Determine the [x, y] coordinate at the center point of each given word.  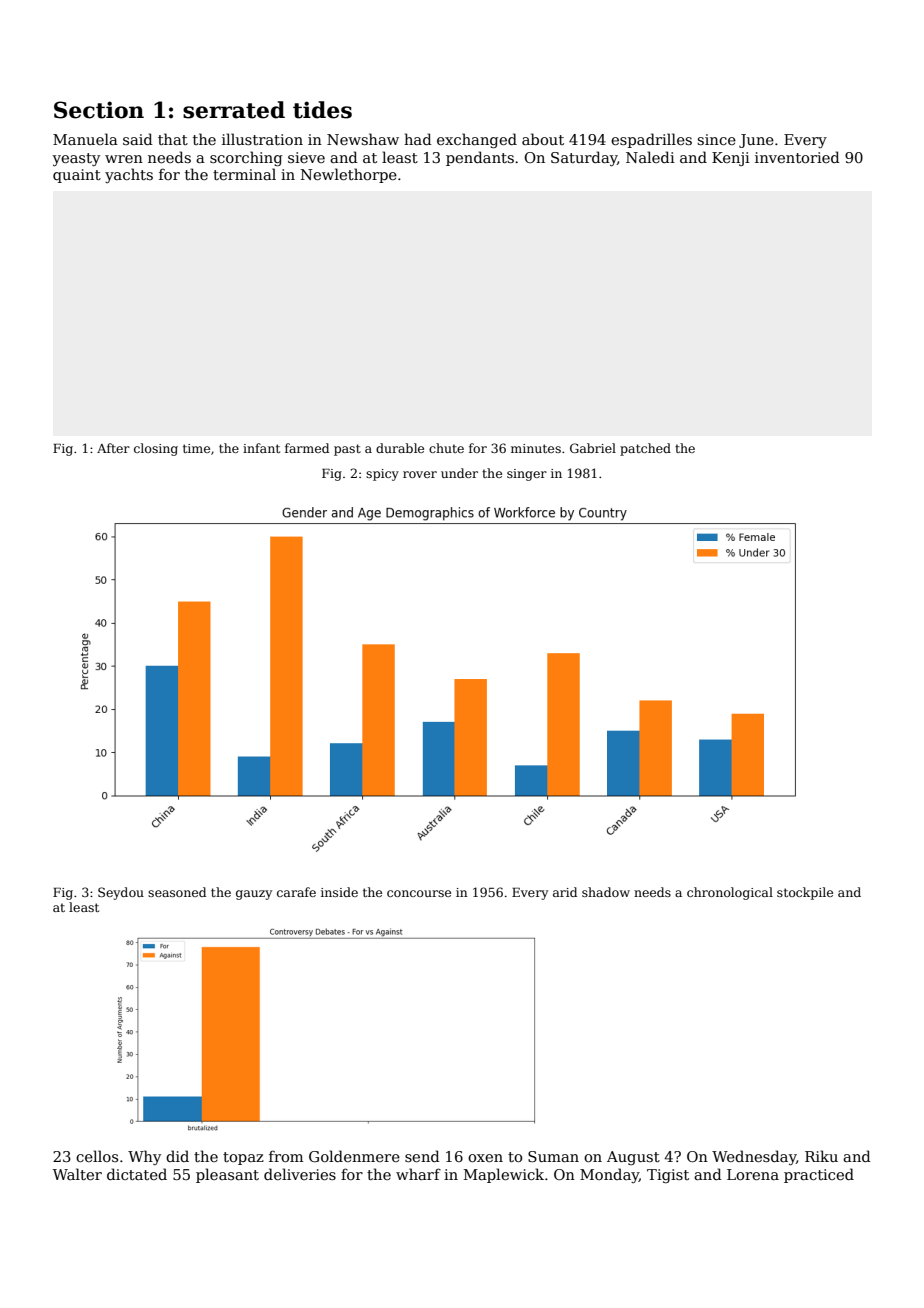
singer [527, 475]
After [113, 448]
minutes [536, 448]
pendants [480, 158]
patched [645, 449]
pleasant [227, 1175]
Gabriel [593, 448]
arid [565, 892]
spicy [382, 475]
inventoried [797, 157]
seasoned [177, 892]
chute [446, 448]
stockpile [805, 893]
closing [156, 449]
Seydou [121, 893]
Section [99, 110]
